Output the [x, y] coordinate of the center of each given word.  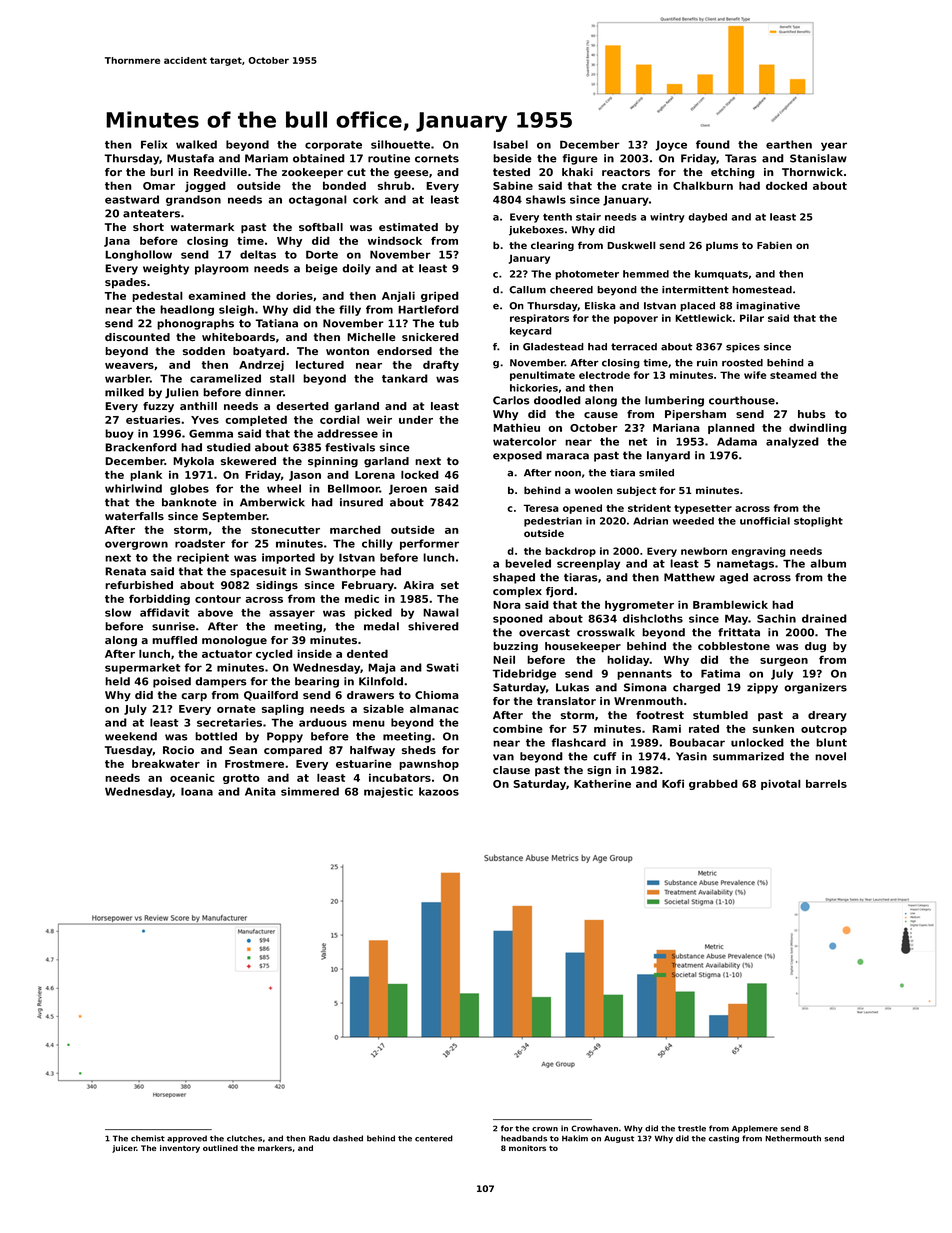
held [117, 681]
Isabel [510, 144]
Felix [154, 144]
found [713, 144]
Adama [737, 441]
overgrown [136, 545]
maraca [567, 456]
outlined [220, 1148]
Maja [382, 668]
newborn [704, 551]
